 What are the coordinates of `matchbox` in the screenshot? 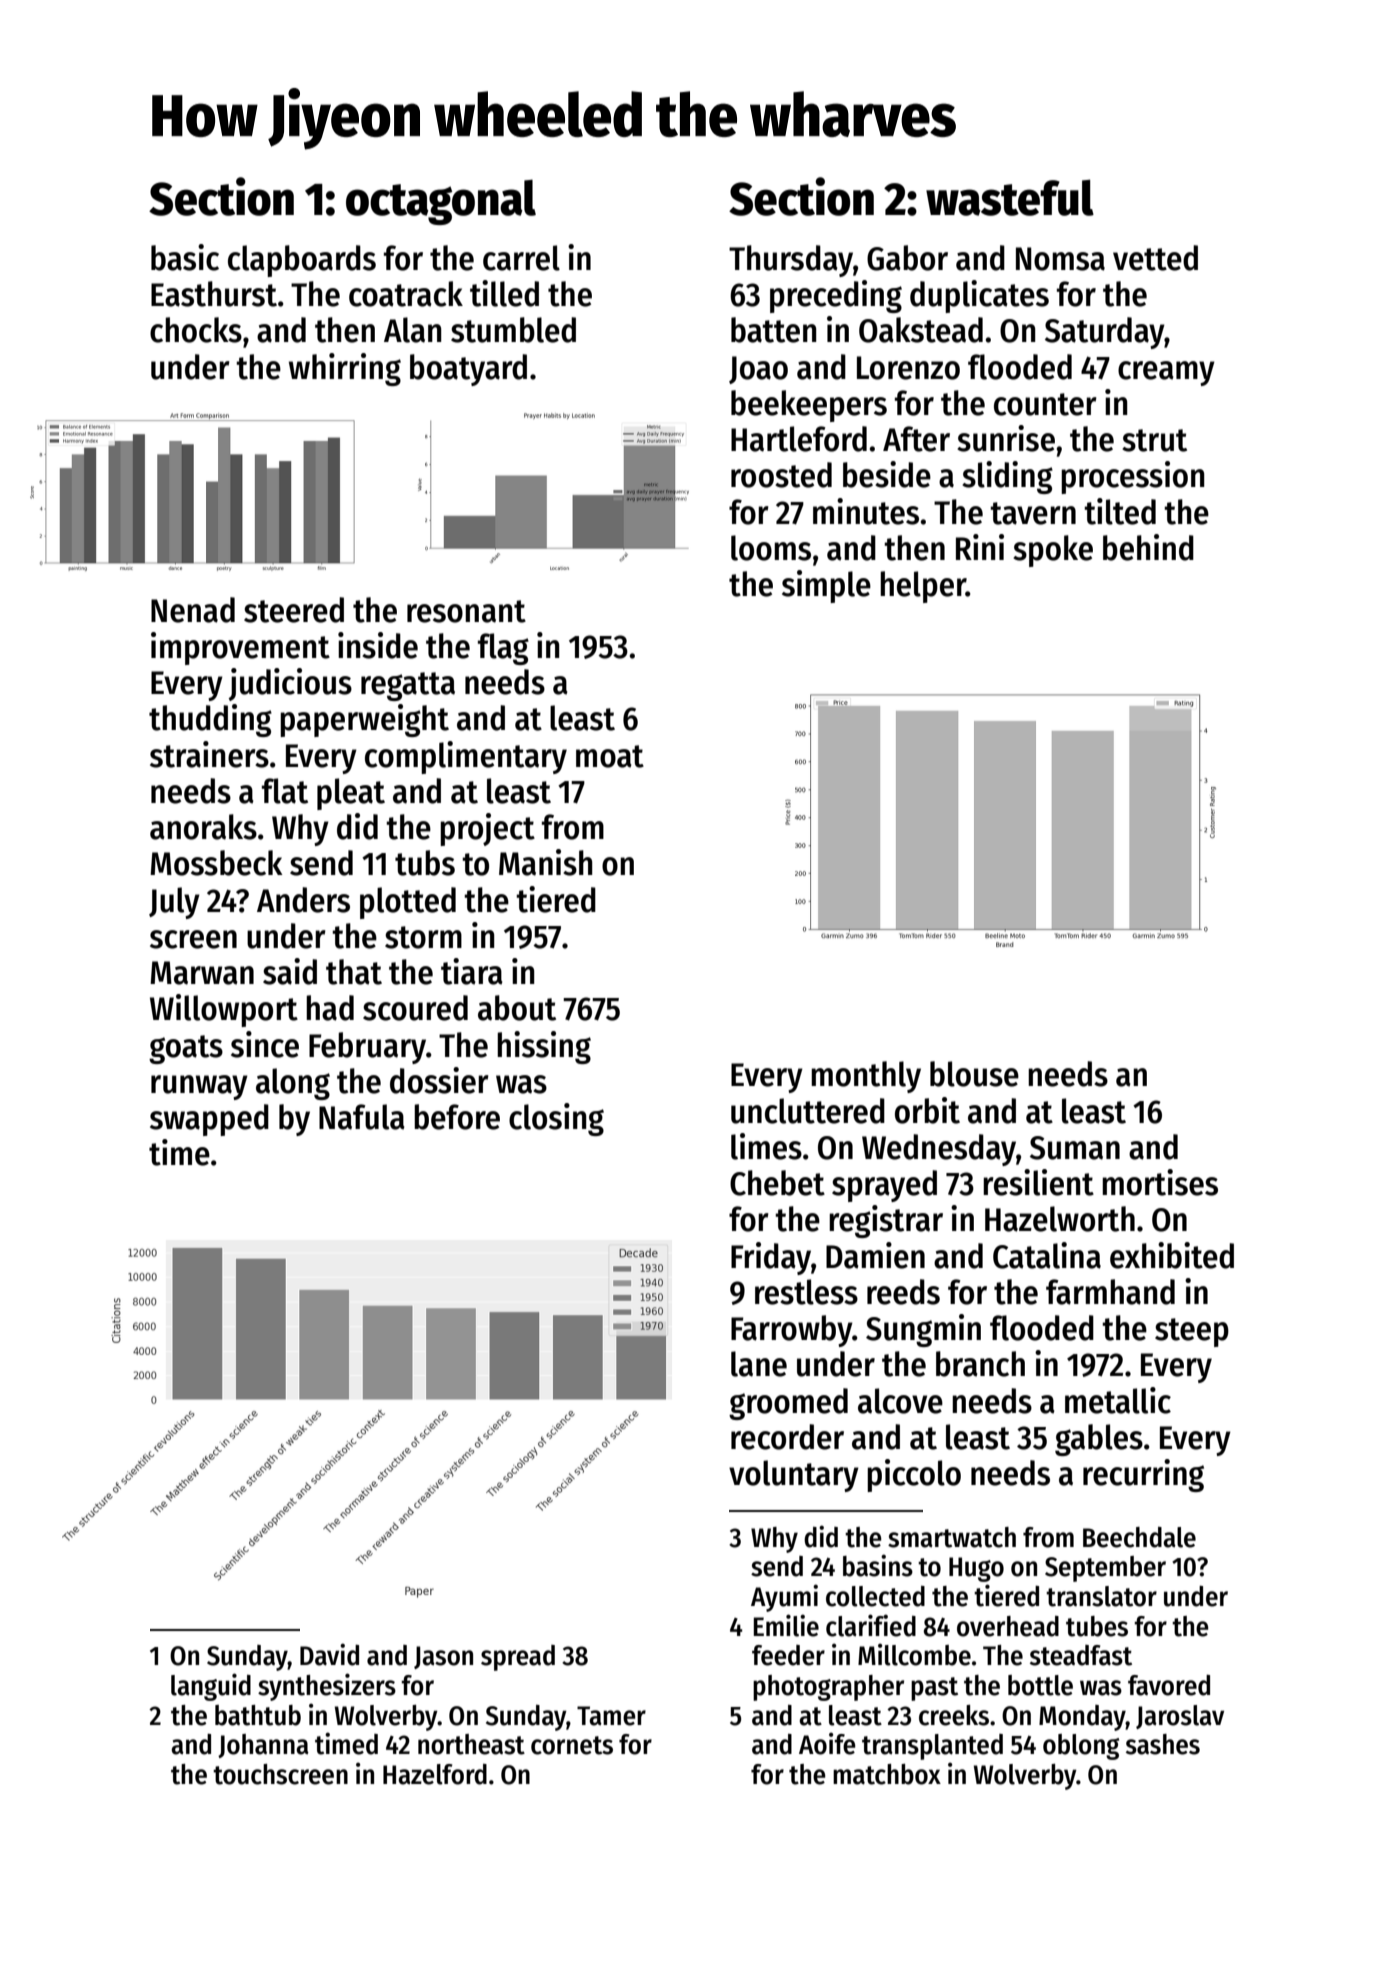 It's located at (887, 1774).
